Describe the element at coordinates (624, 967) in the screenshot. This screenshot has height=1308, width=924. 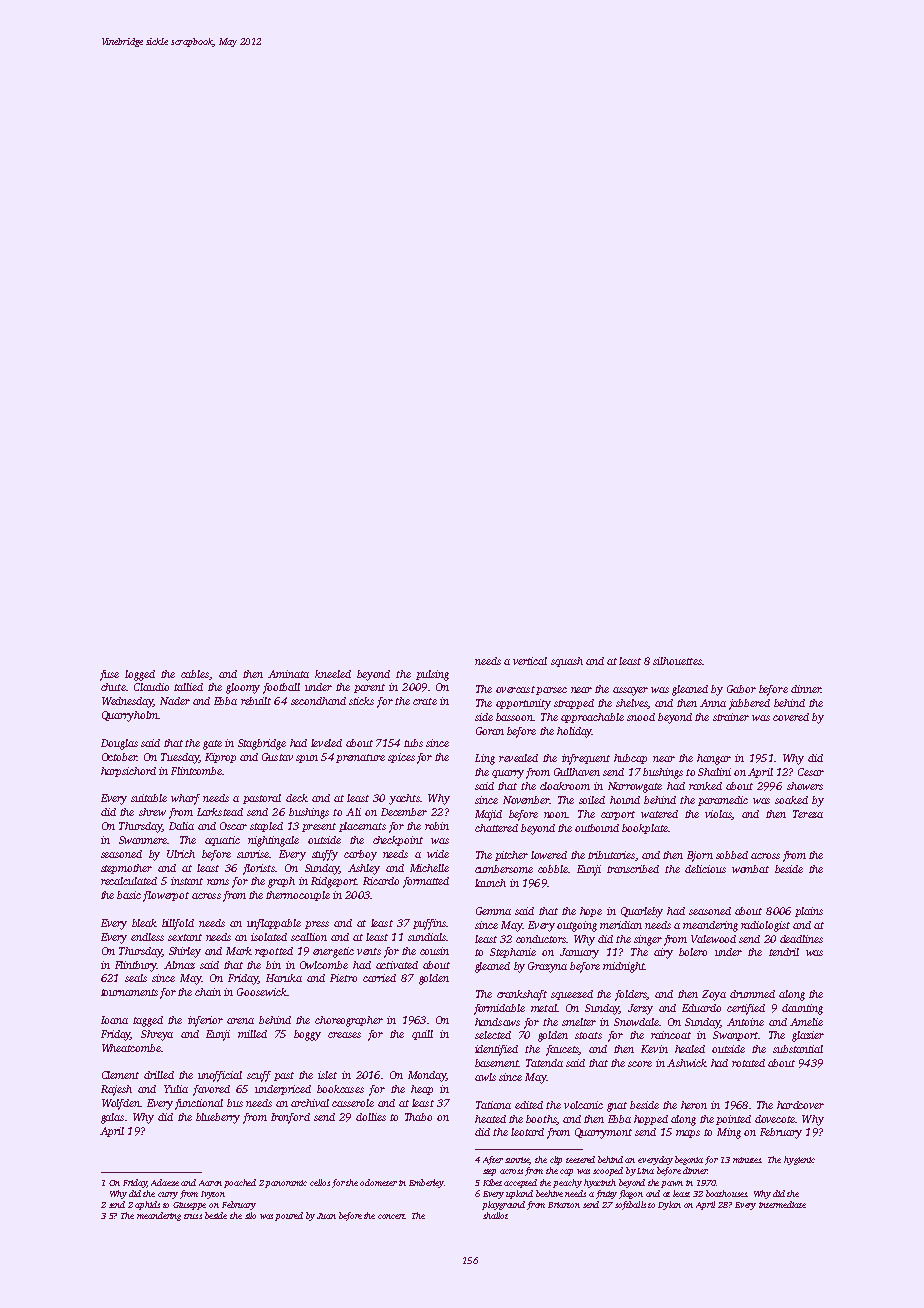
I see `midnight` at that location.
